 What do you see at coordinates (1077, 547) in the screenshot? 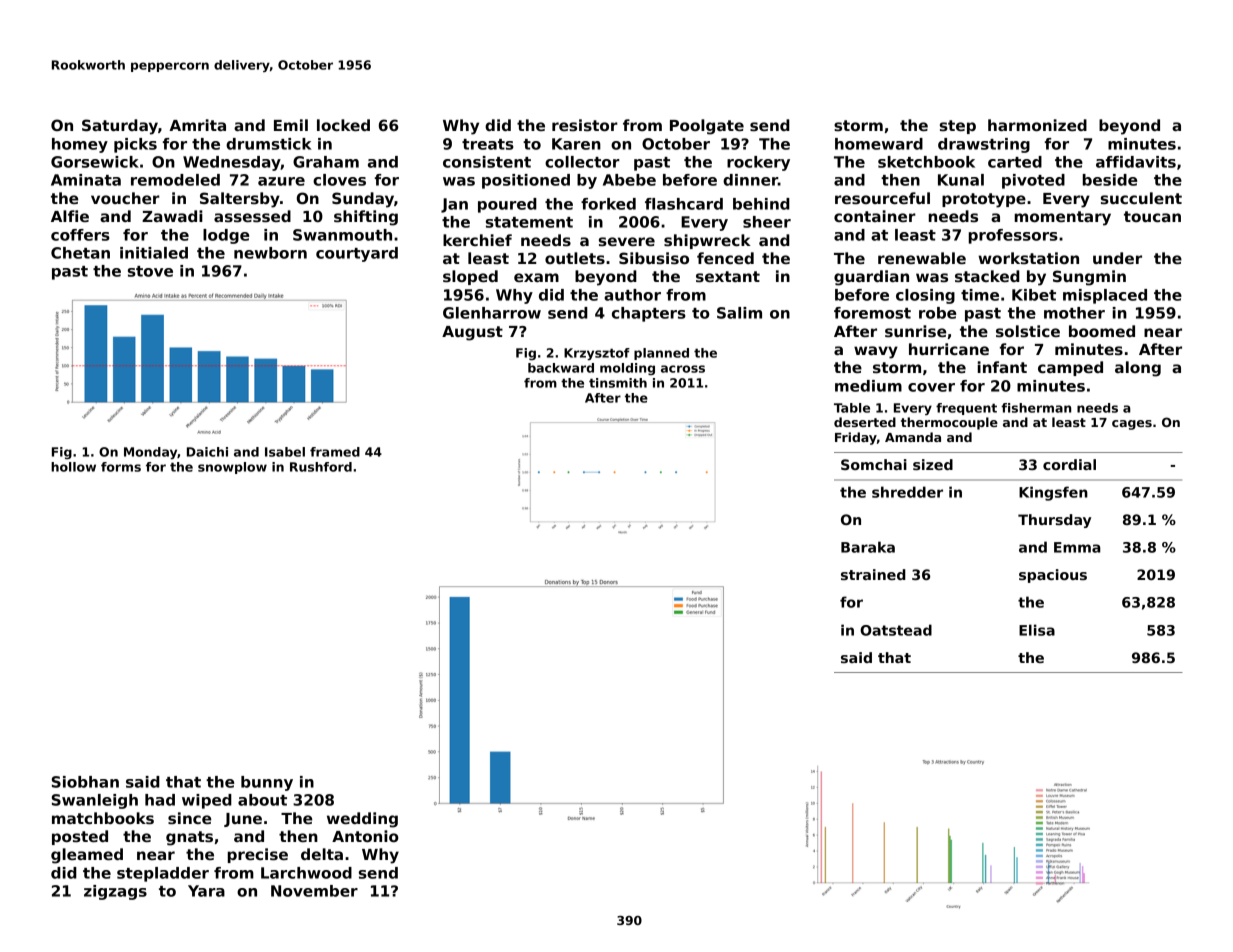
I see `Emma` at bounding box center [1077, 547].
